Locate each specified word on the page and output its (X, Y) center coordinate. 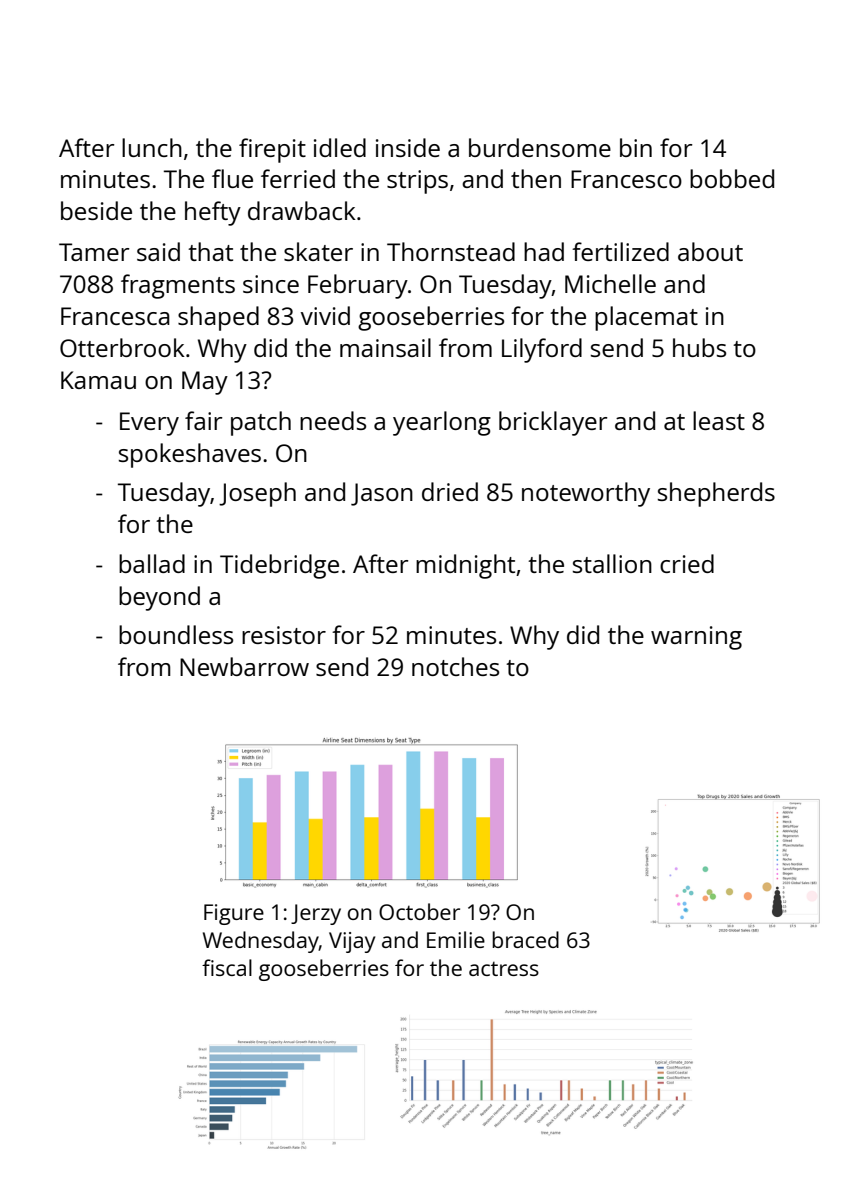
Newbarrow (244, 666)
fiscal (227, 967)
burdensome (540, 147)
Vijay (352, 942)
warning (696, 638)
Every (149, 424)
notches (455, 666)
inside (408, 147)
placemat (646, 318)
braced (525, 939)
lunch (152, 147)
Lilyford (542, 350)
